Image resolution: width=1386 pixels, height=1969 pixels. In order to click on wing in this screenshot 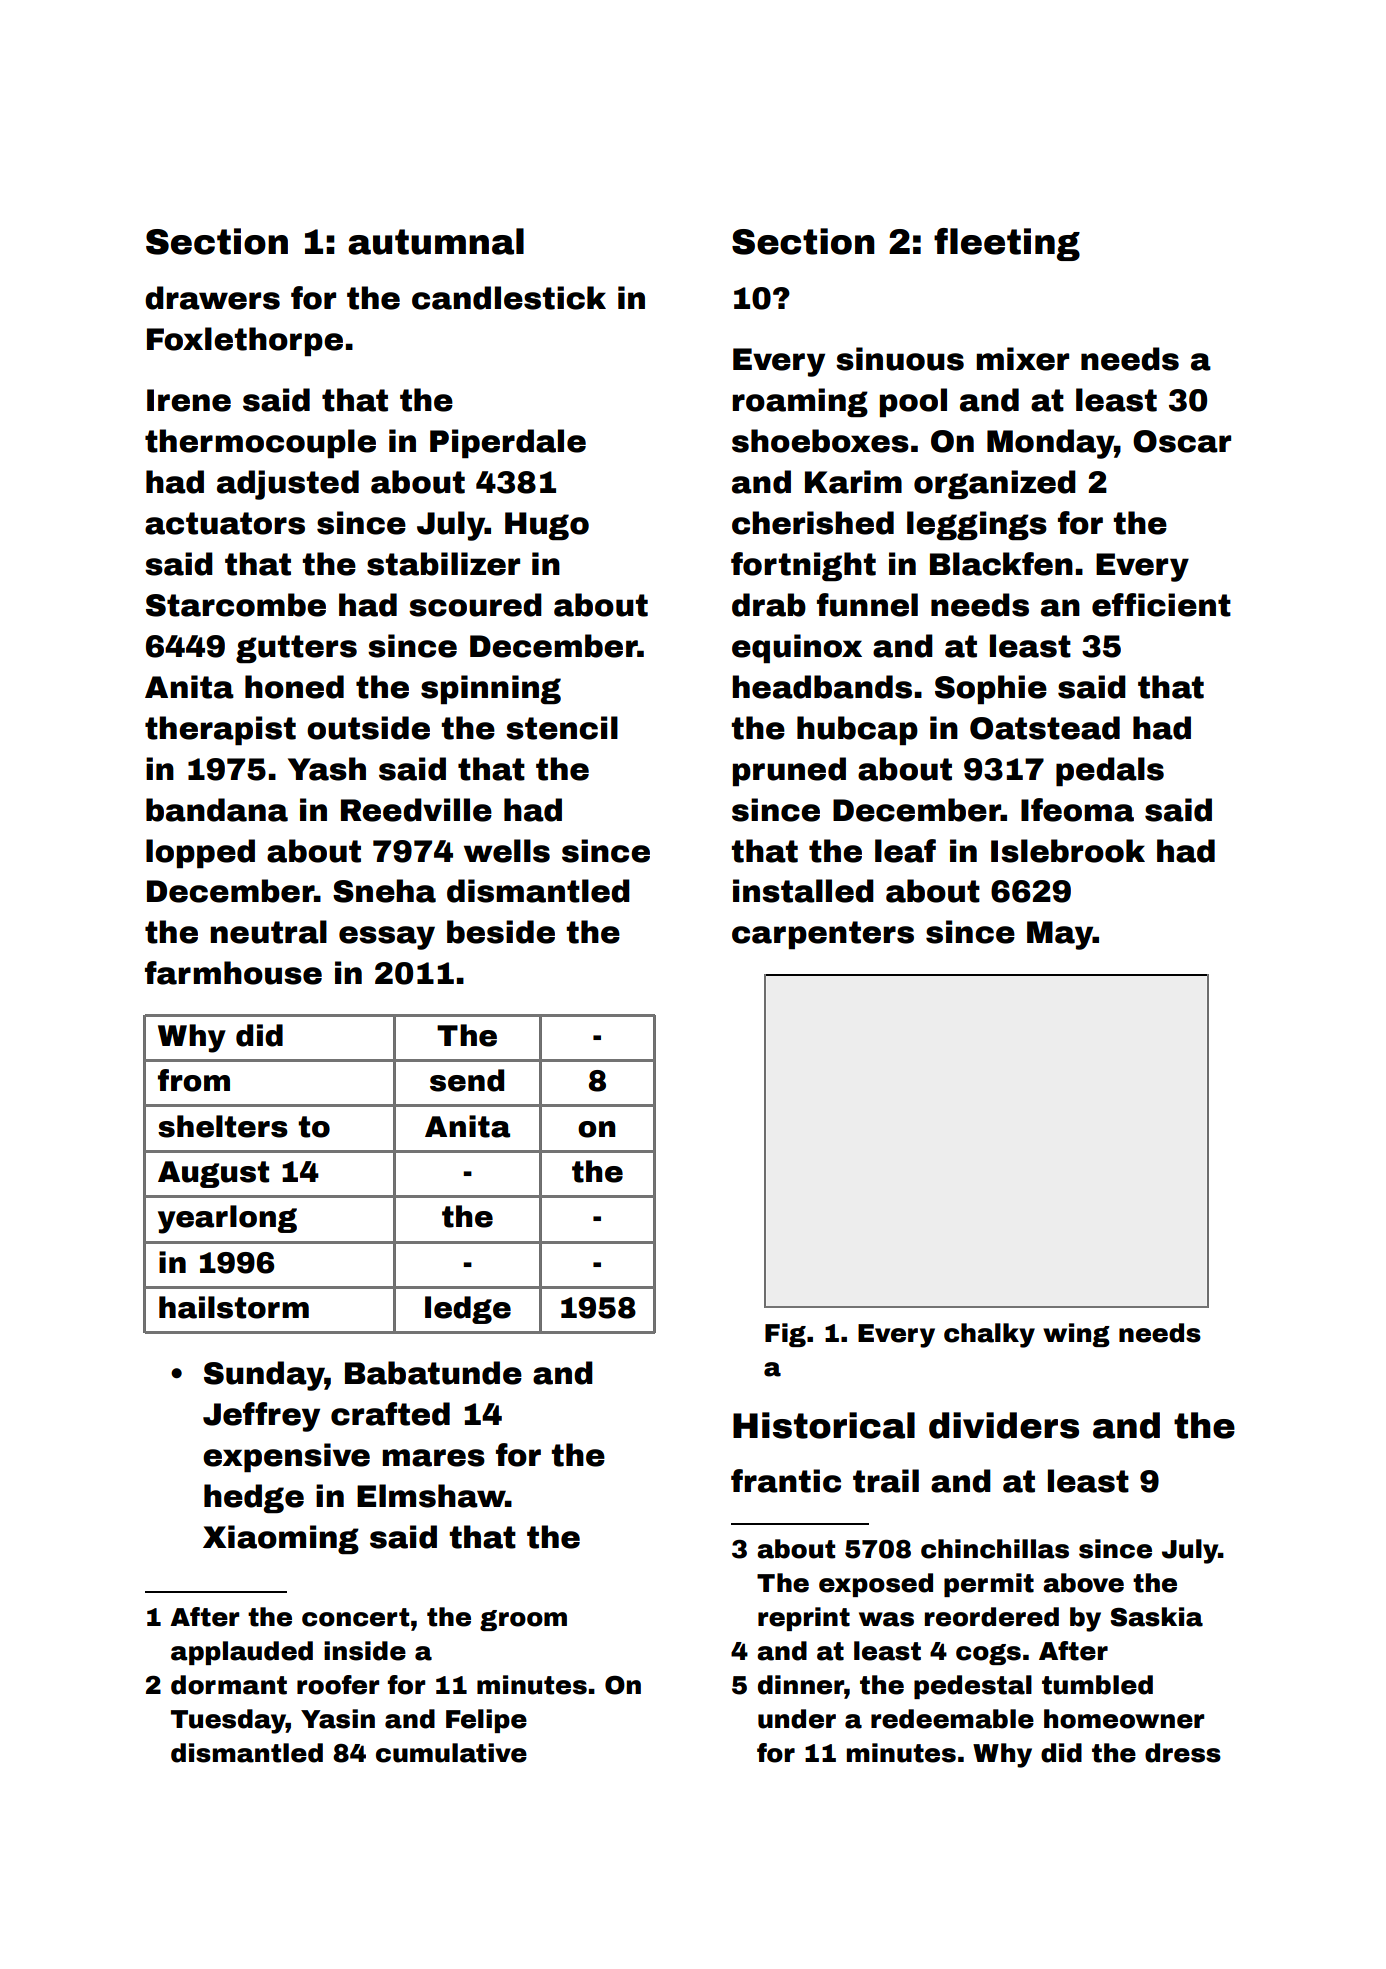, I will do `click(1076, 1335)`.
